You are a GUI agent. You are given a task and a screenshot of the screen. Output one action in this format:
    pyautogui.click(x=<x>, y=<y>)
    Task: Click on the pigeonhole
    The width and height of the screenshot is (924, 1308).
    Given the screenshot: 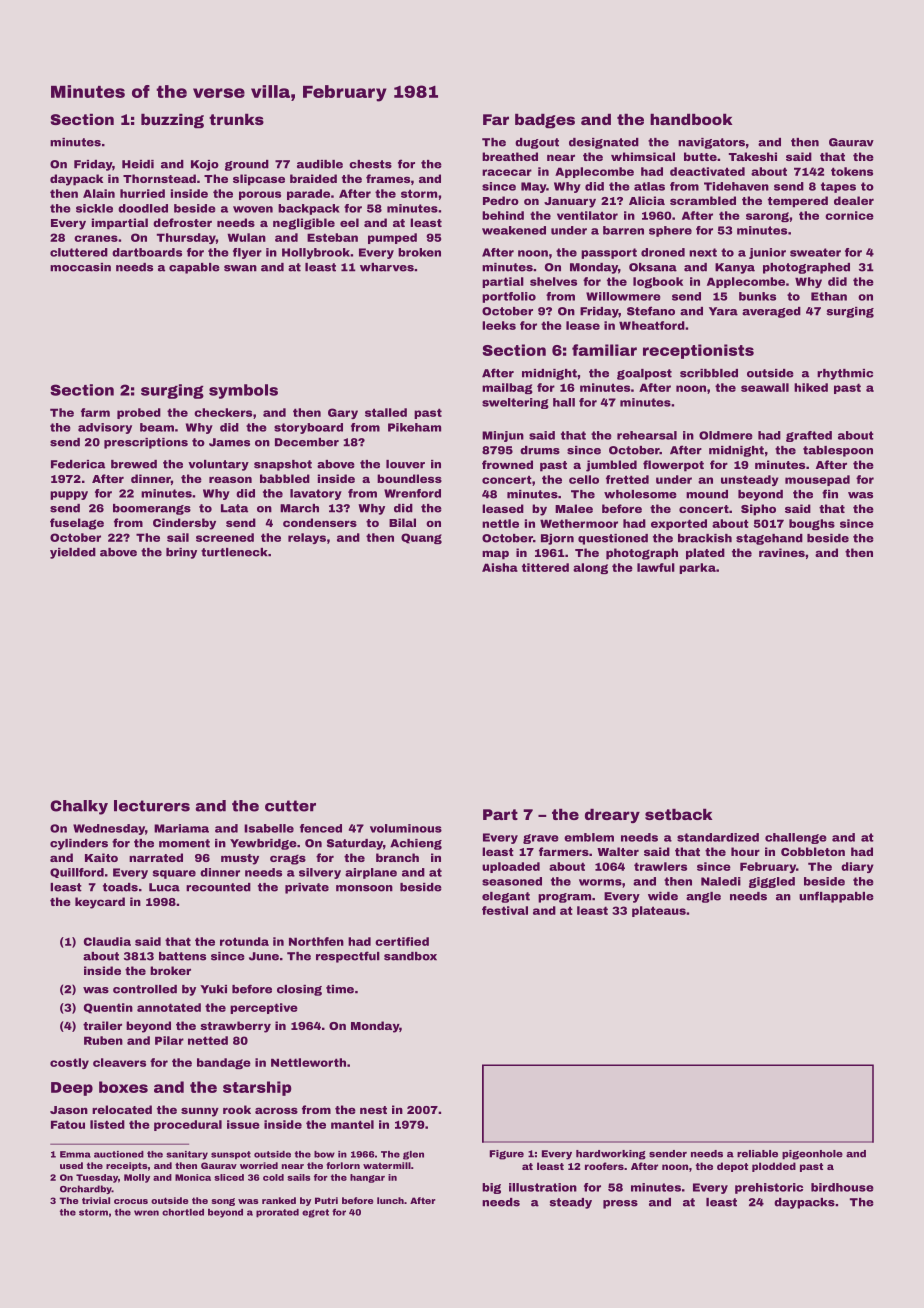 What is the action you would take?
    pyautogui.click(x=812, y=1155)
